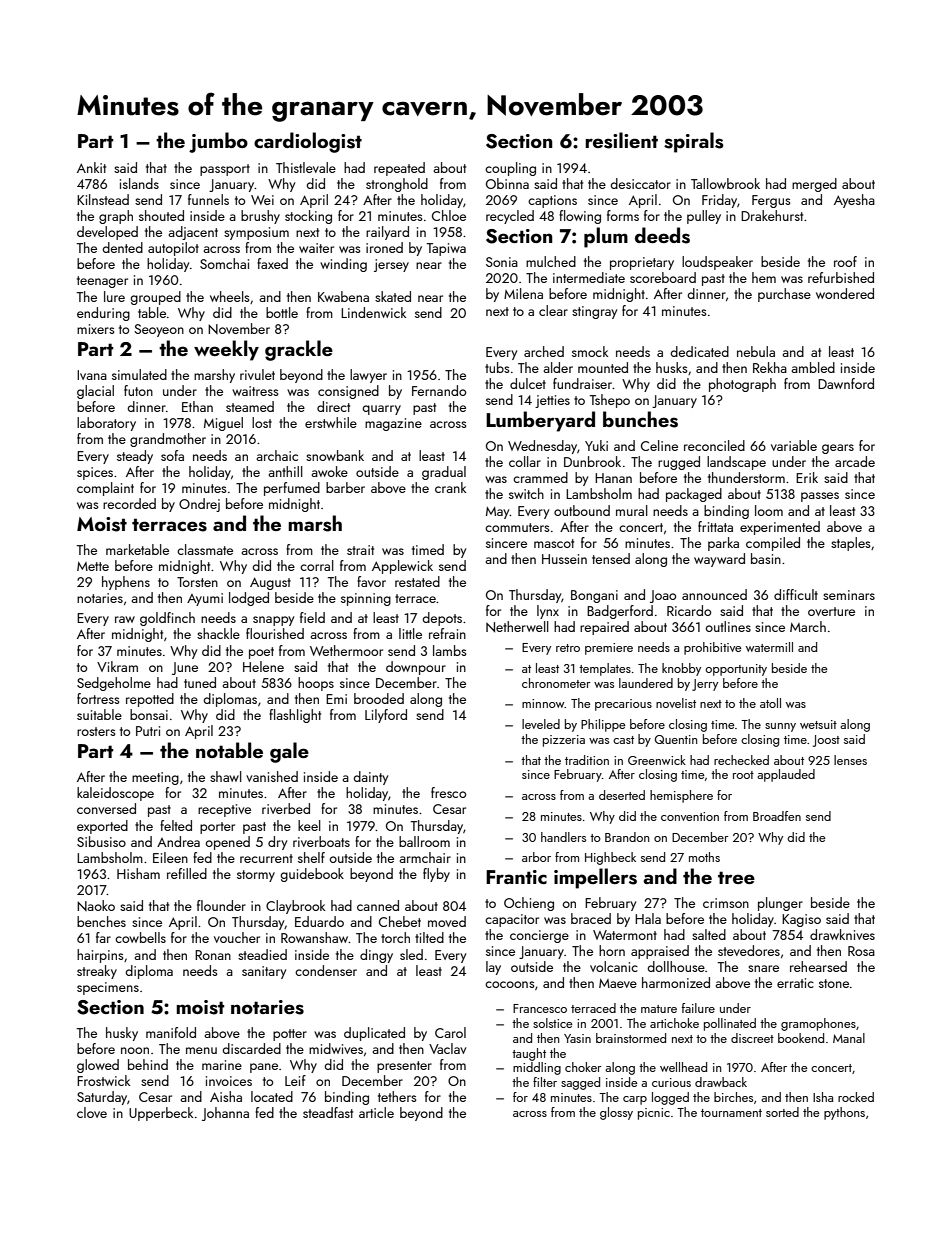  Describe the element at coordinates (450, 1032) in the screenshot. I see `Carol` at that location.
